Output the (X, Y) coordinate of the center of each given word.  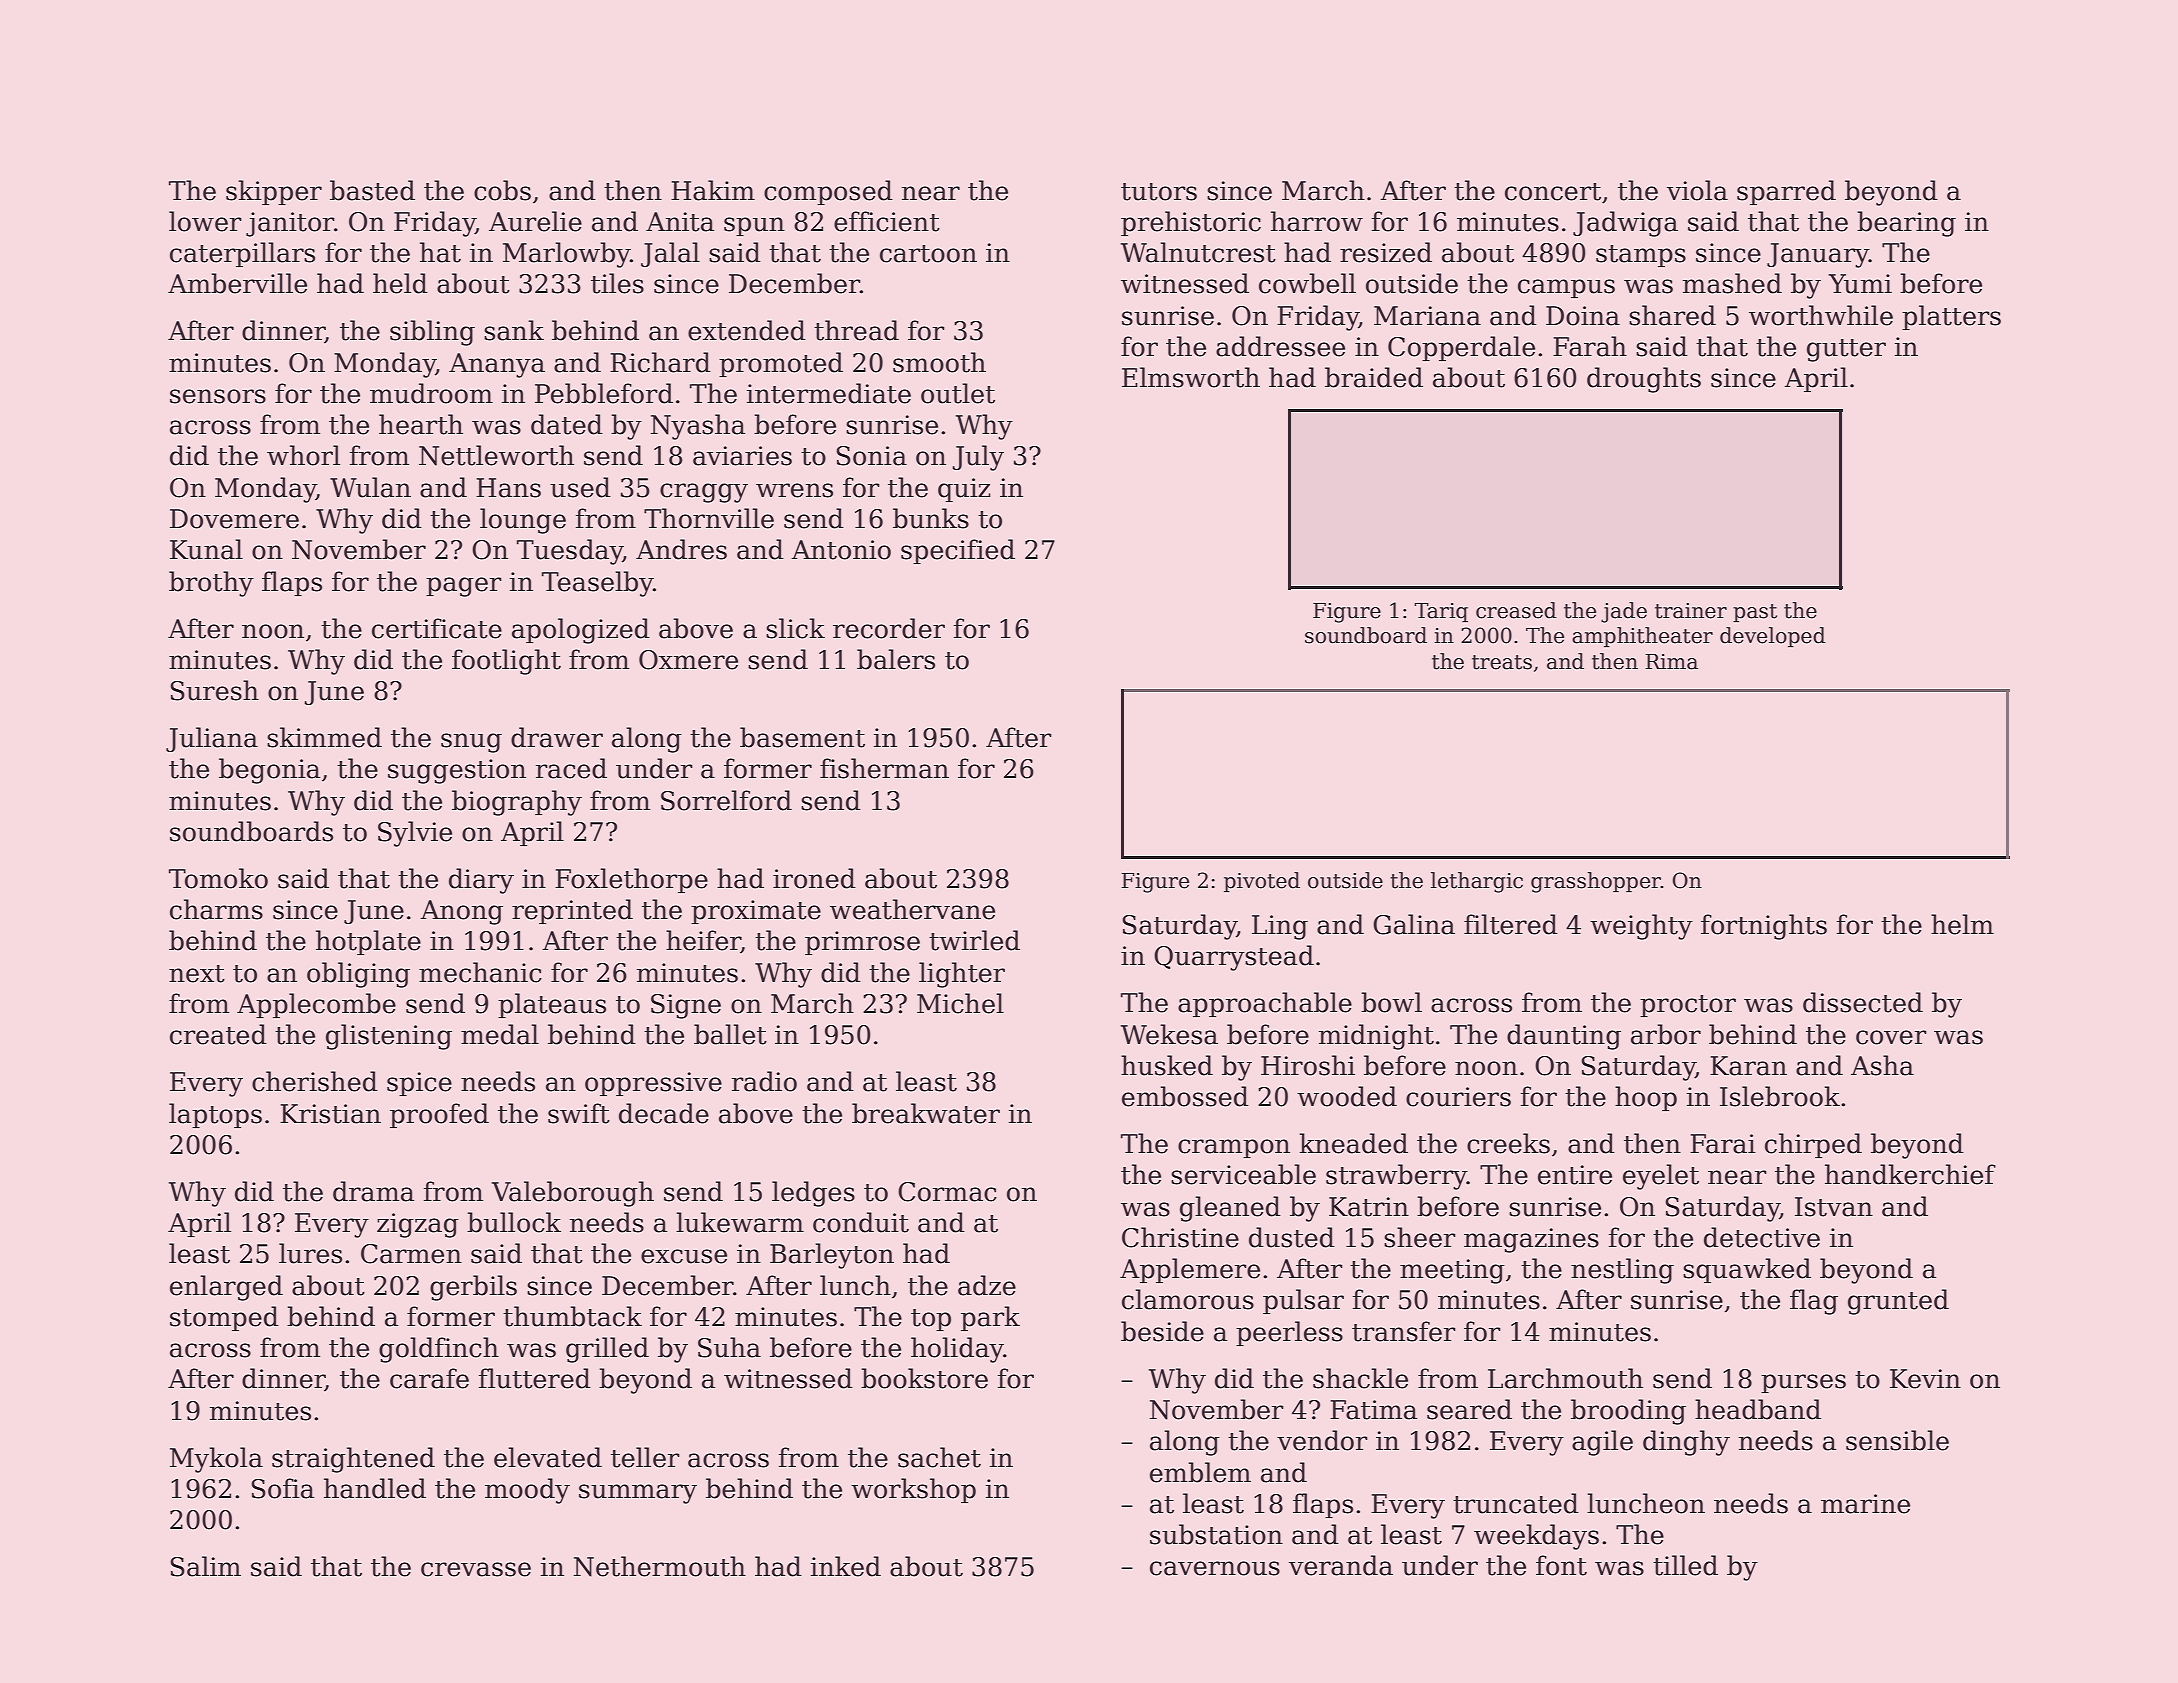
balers (896, 659)
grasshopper (1596, 882)
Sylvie (415, 834)
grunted (1898, 1302)
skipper (274, 192)
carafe (429, 1378)
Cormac (947, 1192)
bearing (1906, 224)
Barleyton (832, 1256)
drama (373, 1191)
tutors (1159, 192)
